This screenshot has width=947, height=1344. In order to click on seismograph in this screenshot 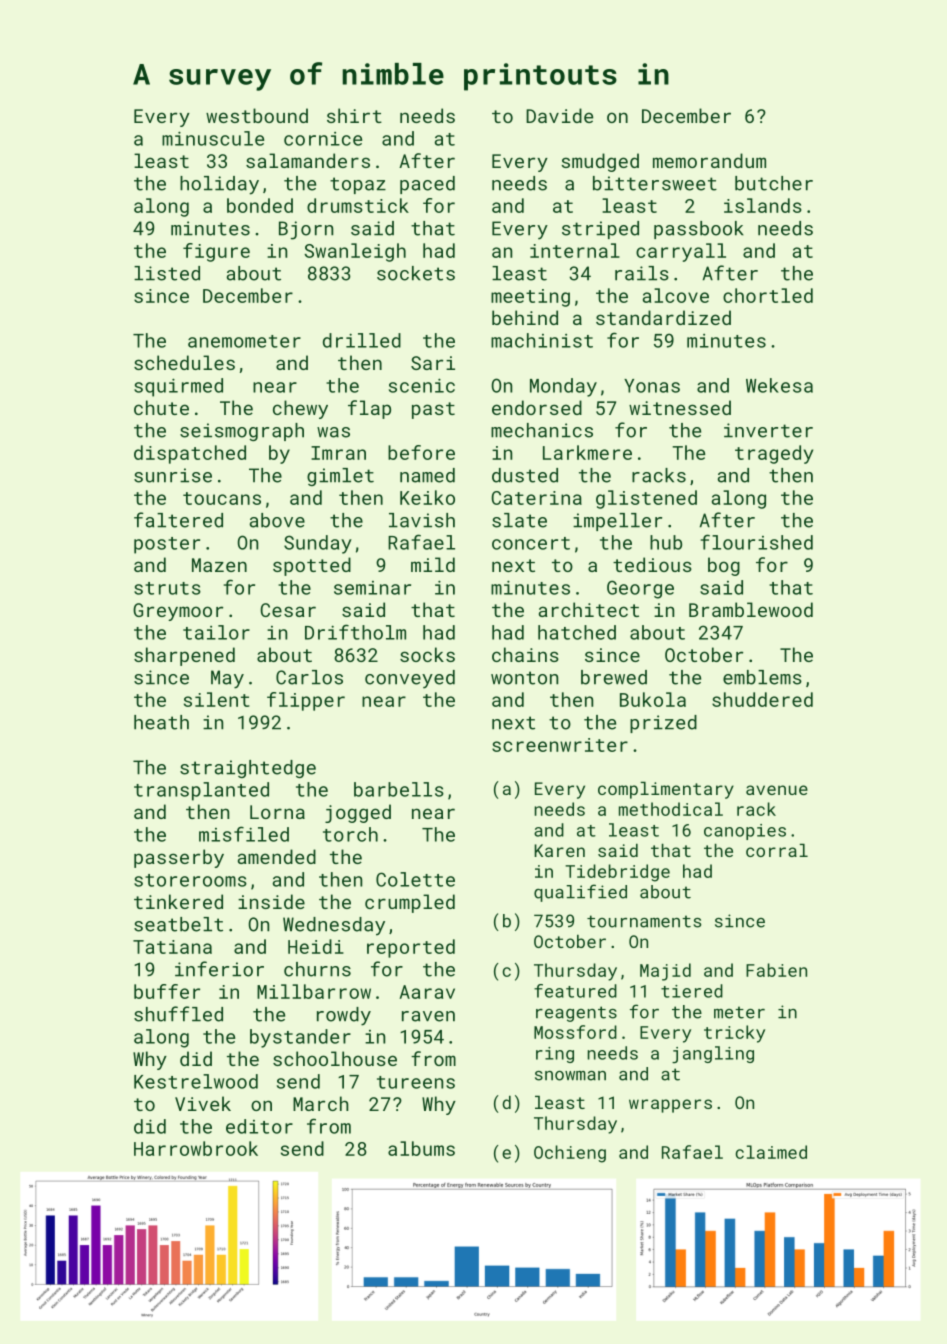, I will do `click(242, 432)`.
